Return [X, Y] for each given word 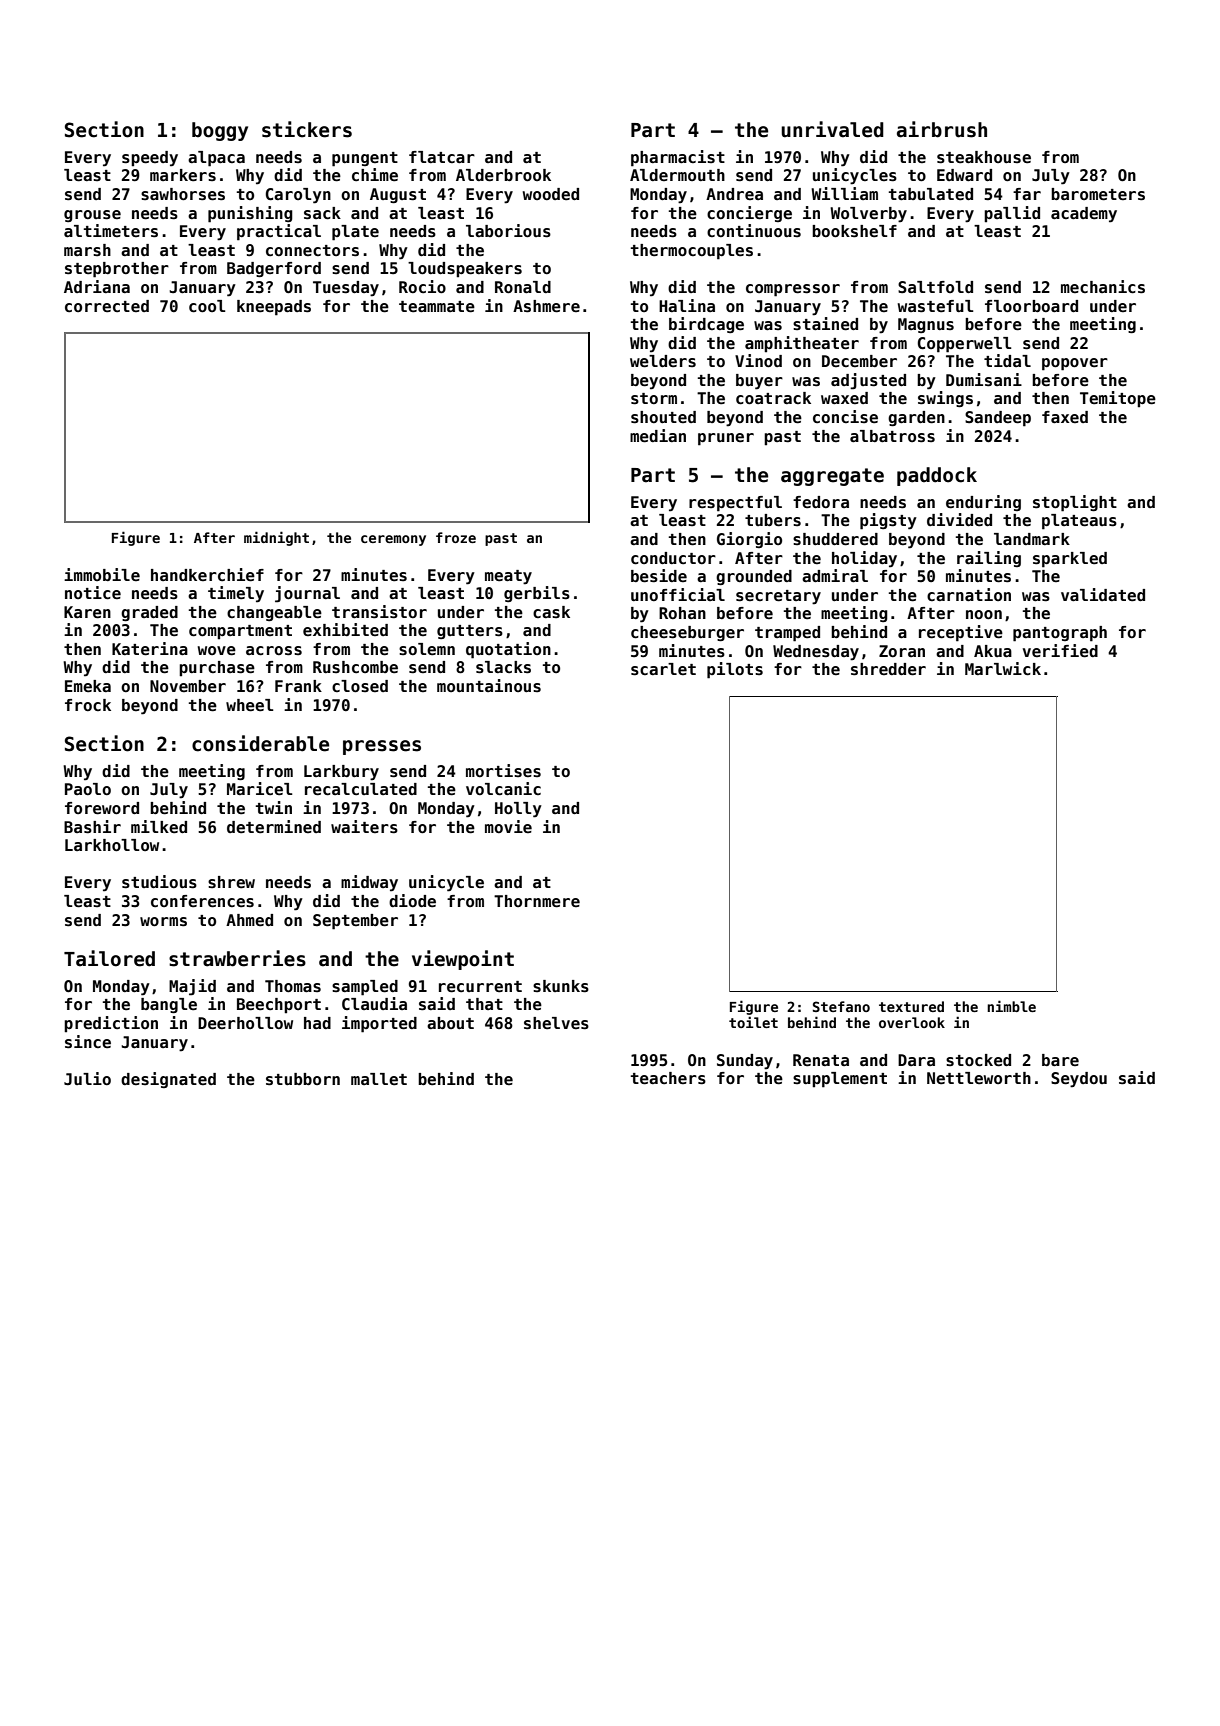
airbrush [942, 129]
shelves [556, 1023]
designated [168, 1080]
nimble [1011, 1006]
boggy [220, 131]
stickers [307, 129]
